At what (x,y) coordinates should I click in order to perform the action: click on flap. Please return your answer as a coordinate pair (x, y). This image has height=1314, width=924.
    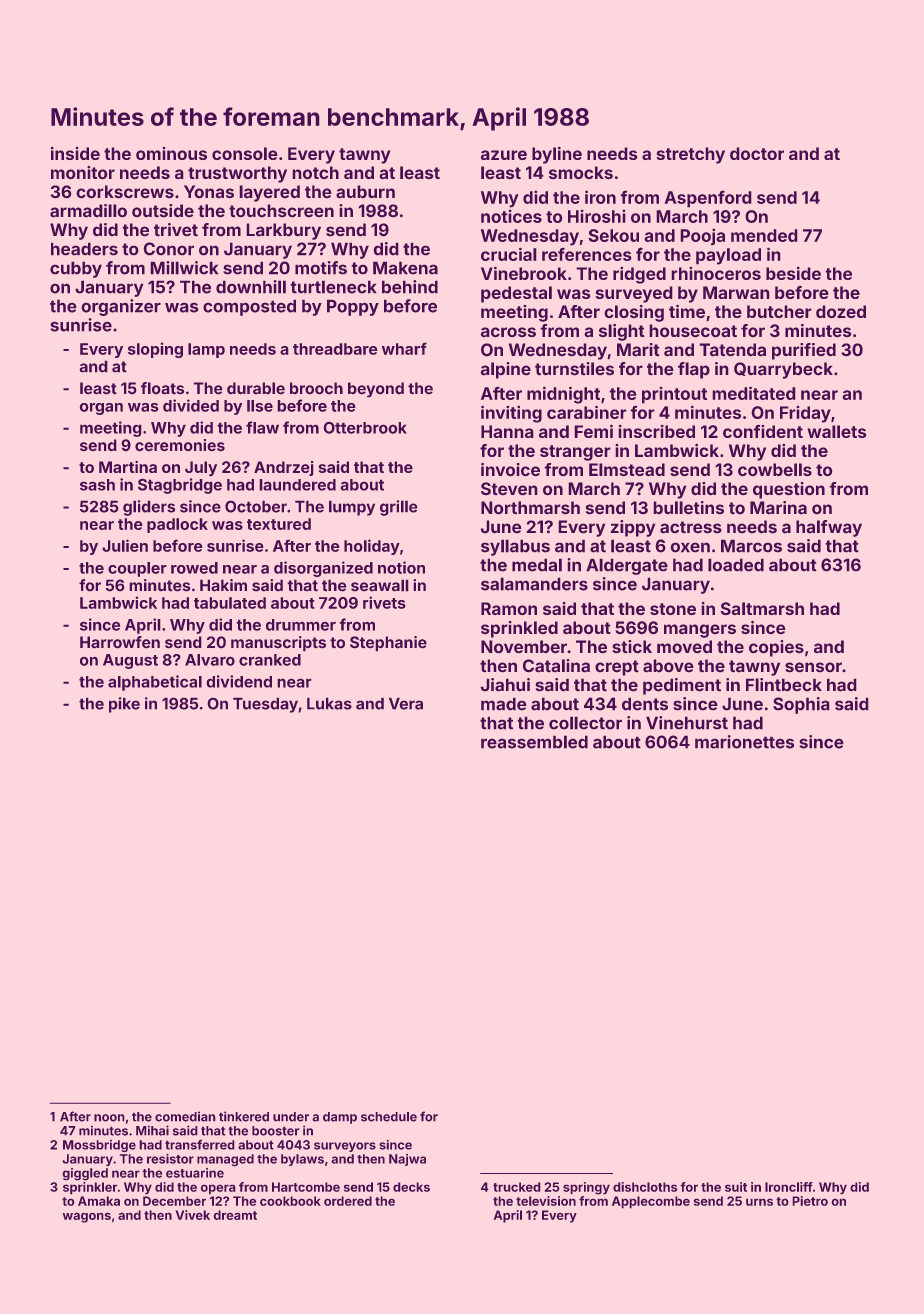
    Looking at the image, I should click on (694, 370).
